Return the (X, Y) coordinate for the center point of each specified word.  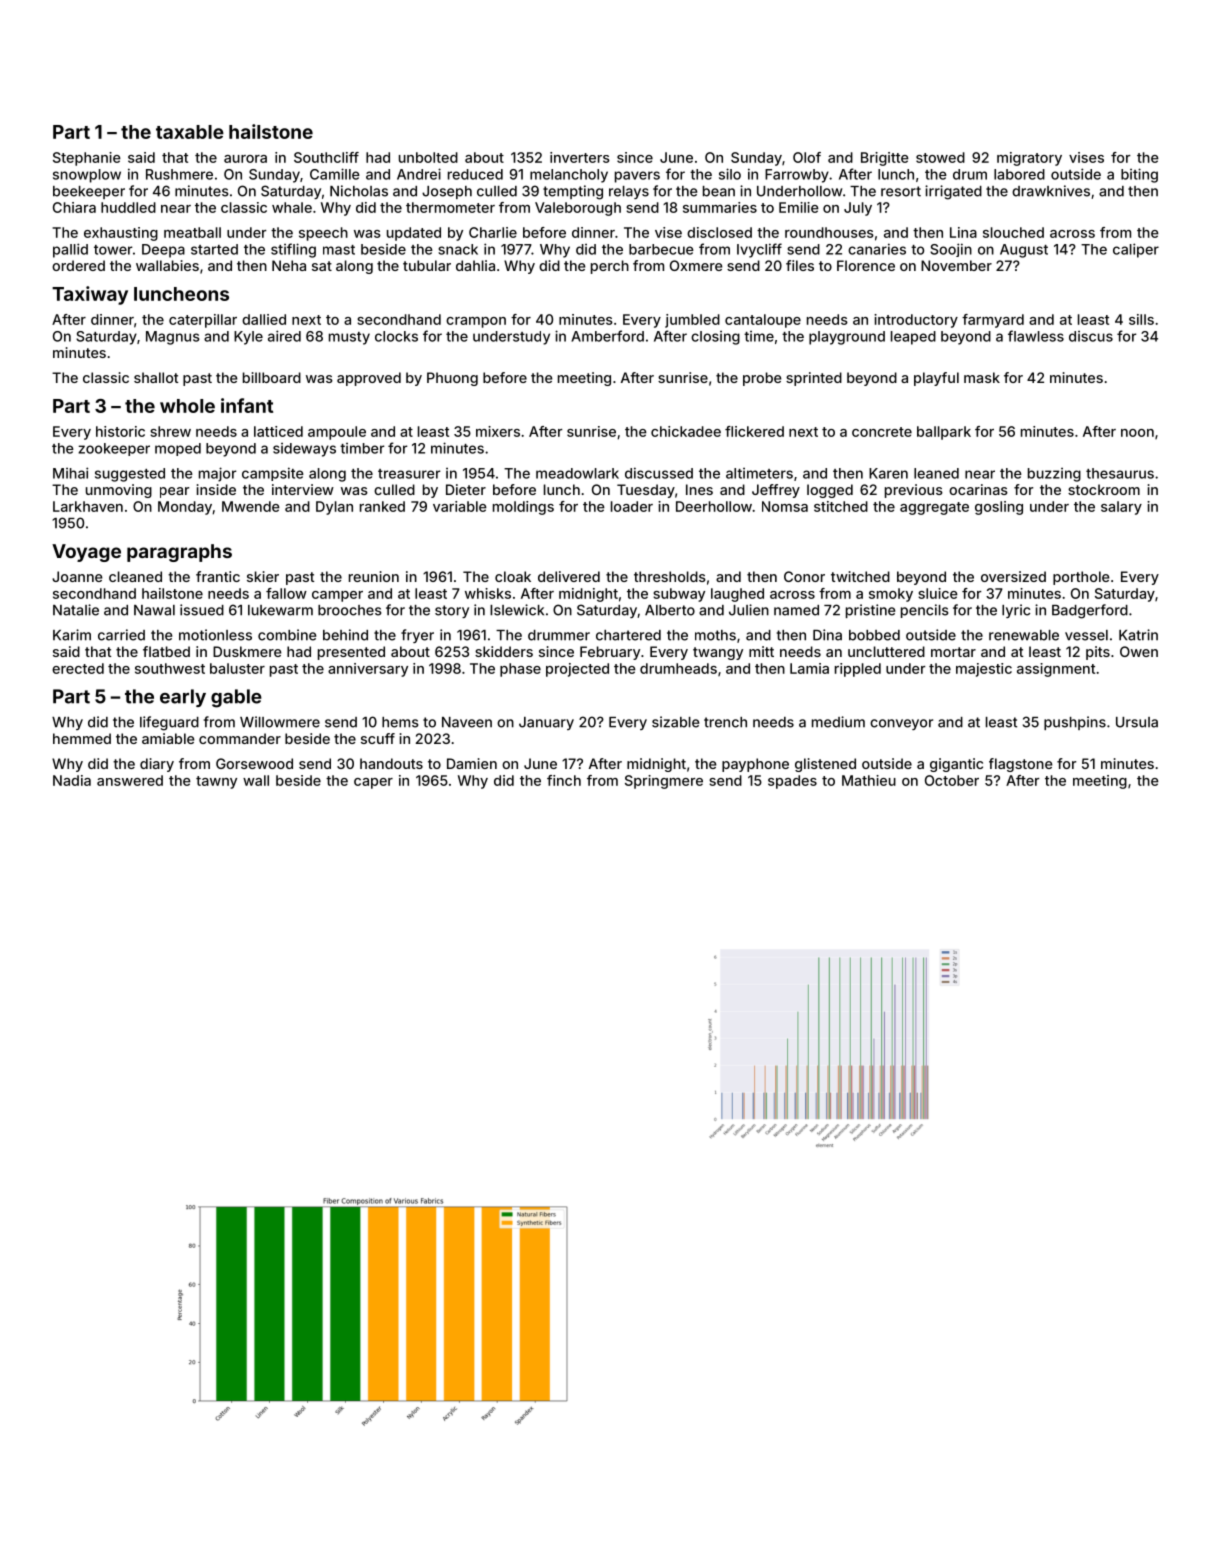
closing (715, 338)
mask (982, 377)
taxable (190, 132)
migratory (1029, 159)
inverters (580, 157)
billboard (272, 377)
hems (400, 722)
